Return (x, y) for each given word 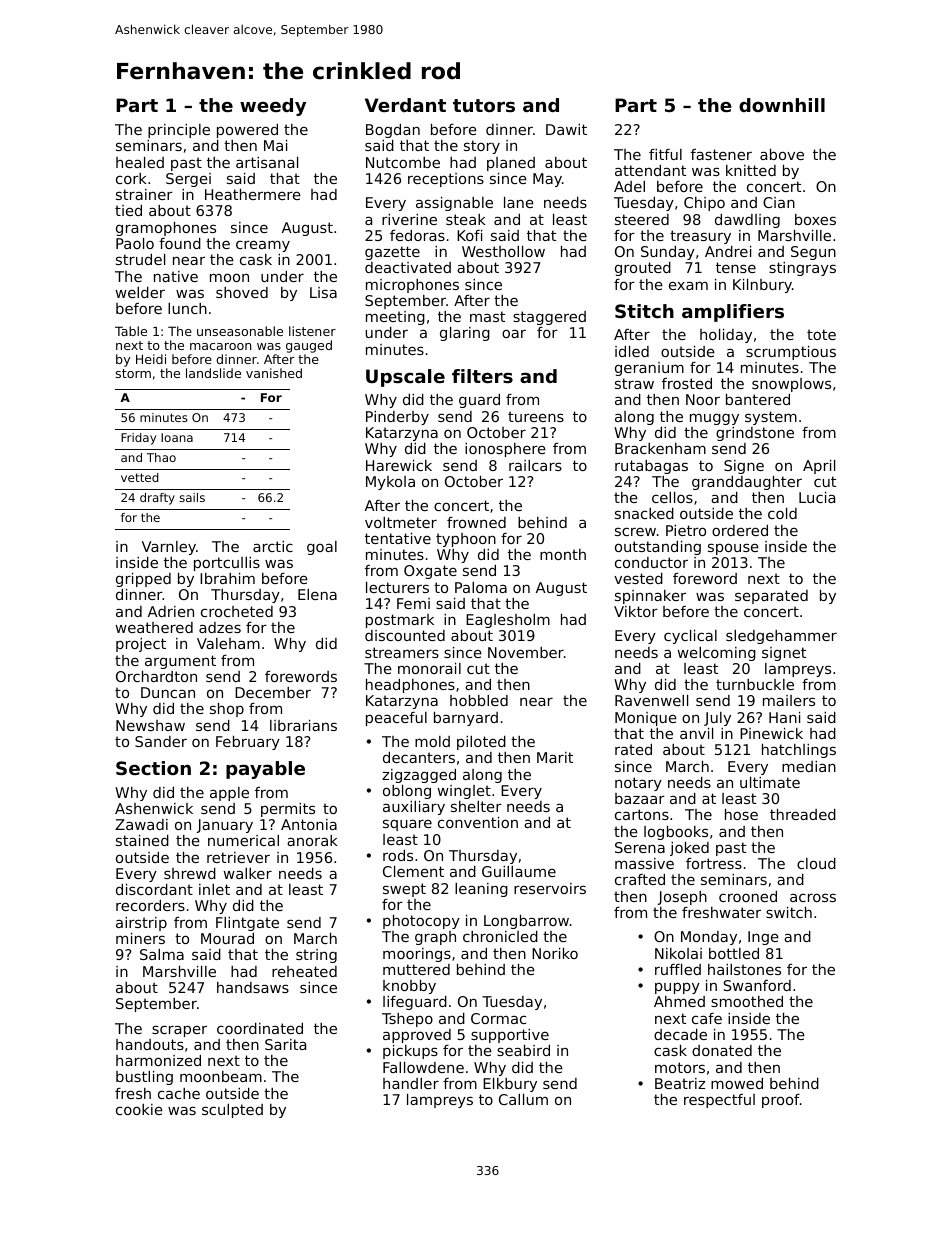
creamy (263, 246)
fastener (721, 154)
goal (322, 548)
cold (782, 513)
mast (487, 316)
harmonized (158, 1060)
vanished (274, 373)
